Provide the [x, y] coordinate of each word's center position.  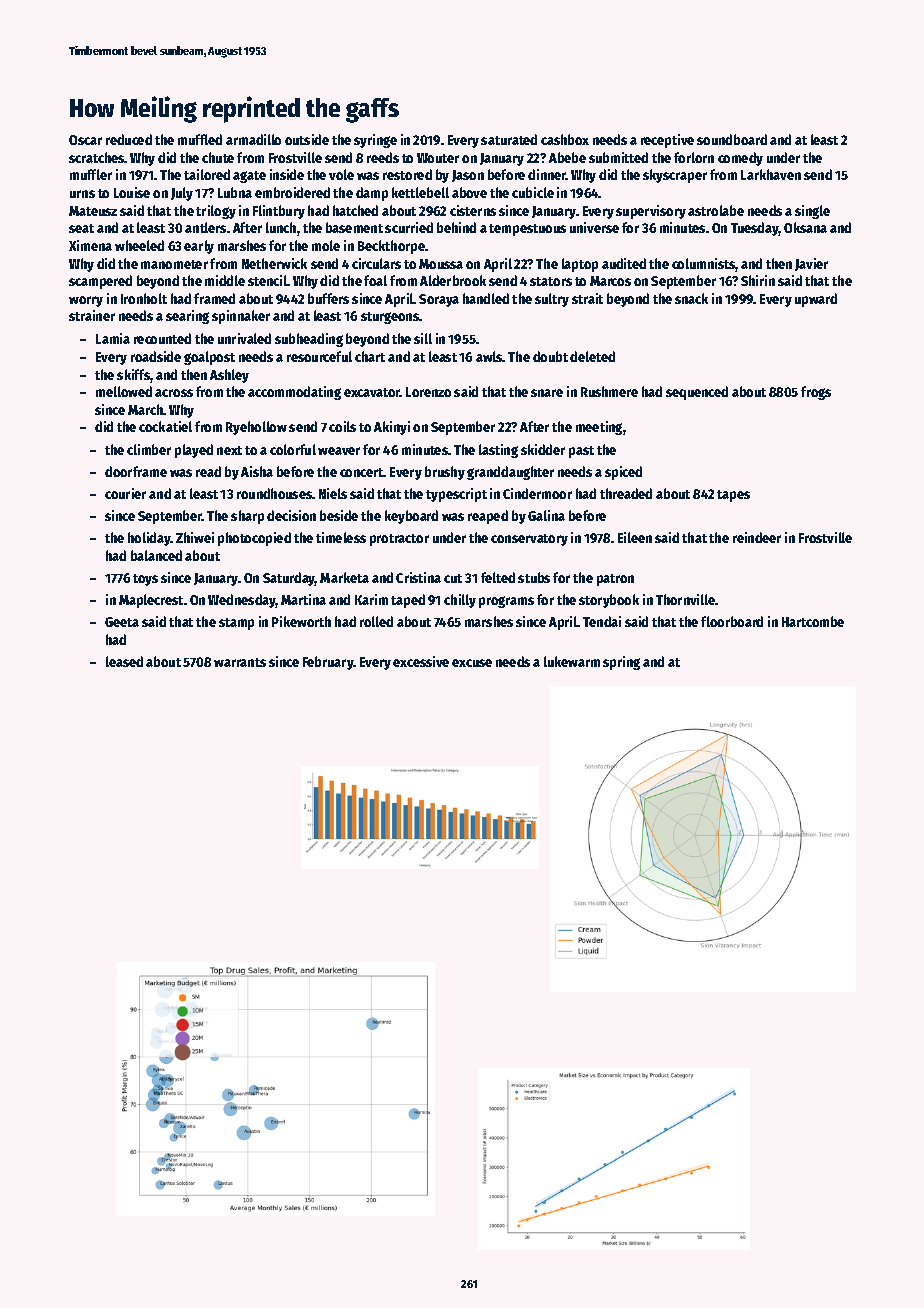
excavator [372, 392]
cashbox [565, 139]
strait [587, 298]
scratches [97, 157]
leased [124, 661]
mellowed [124, 391]
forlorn [694, 157]
